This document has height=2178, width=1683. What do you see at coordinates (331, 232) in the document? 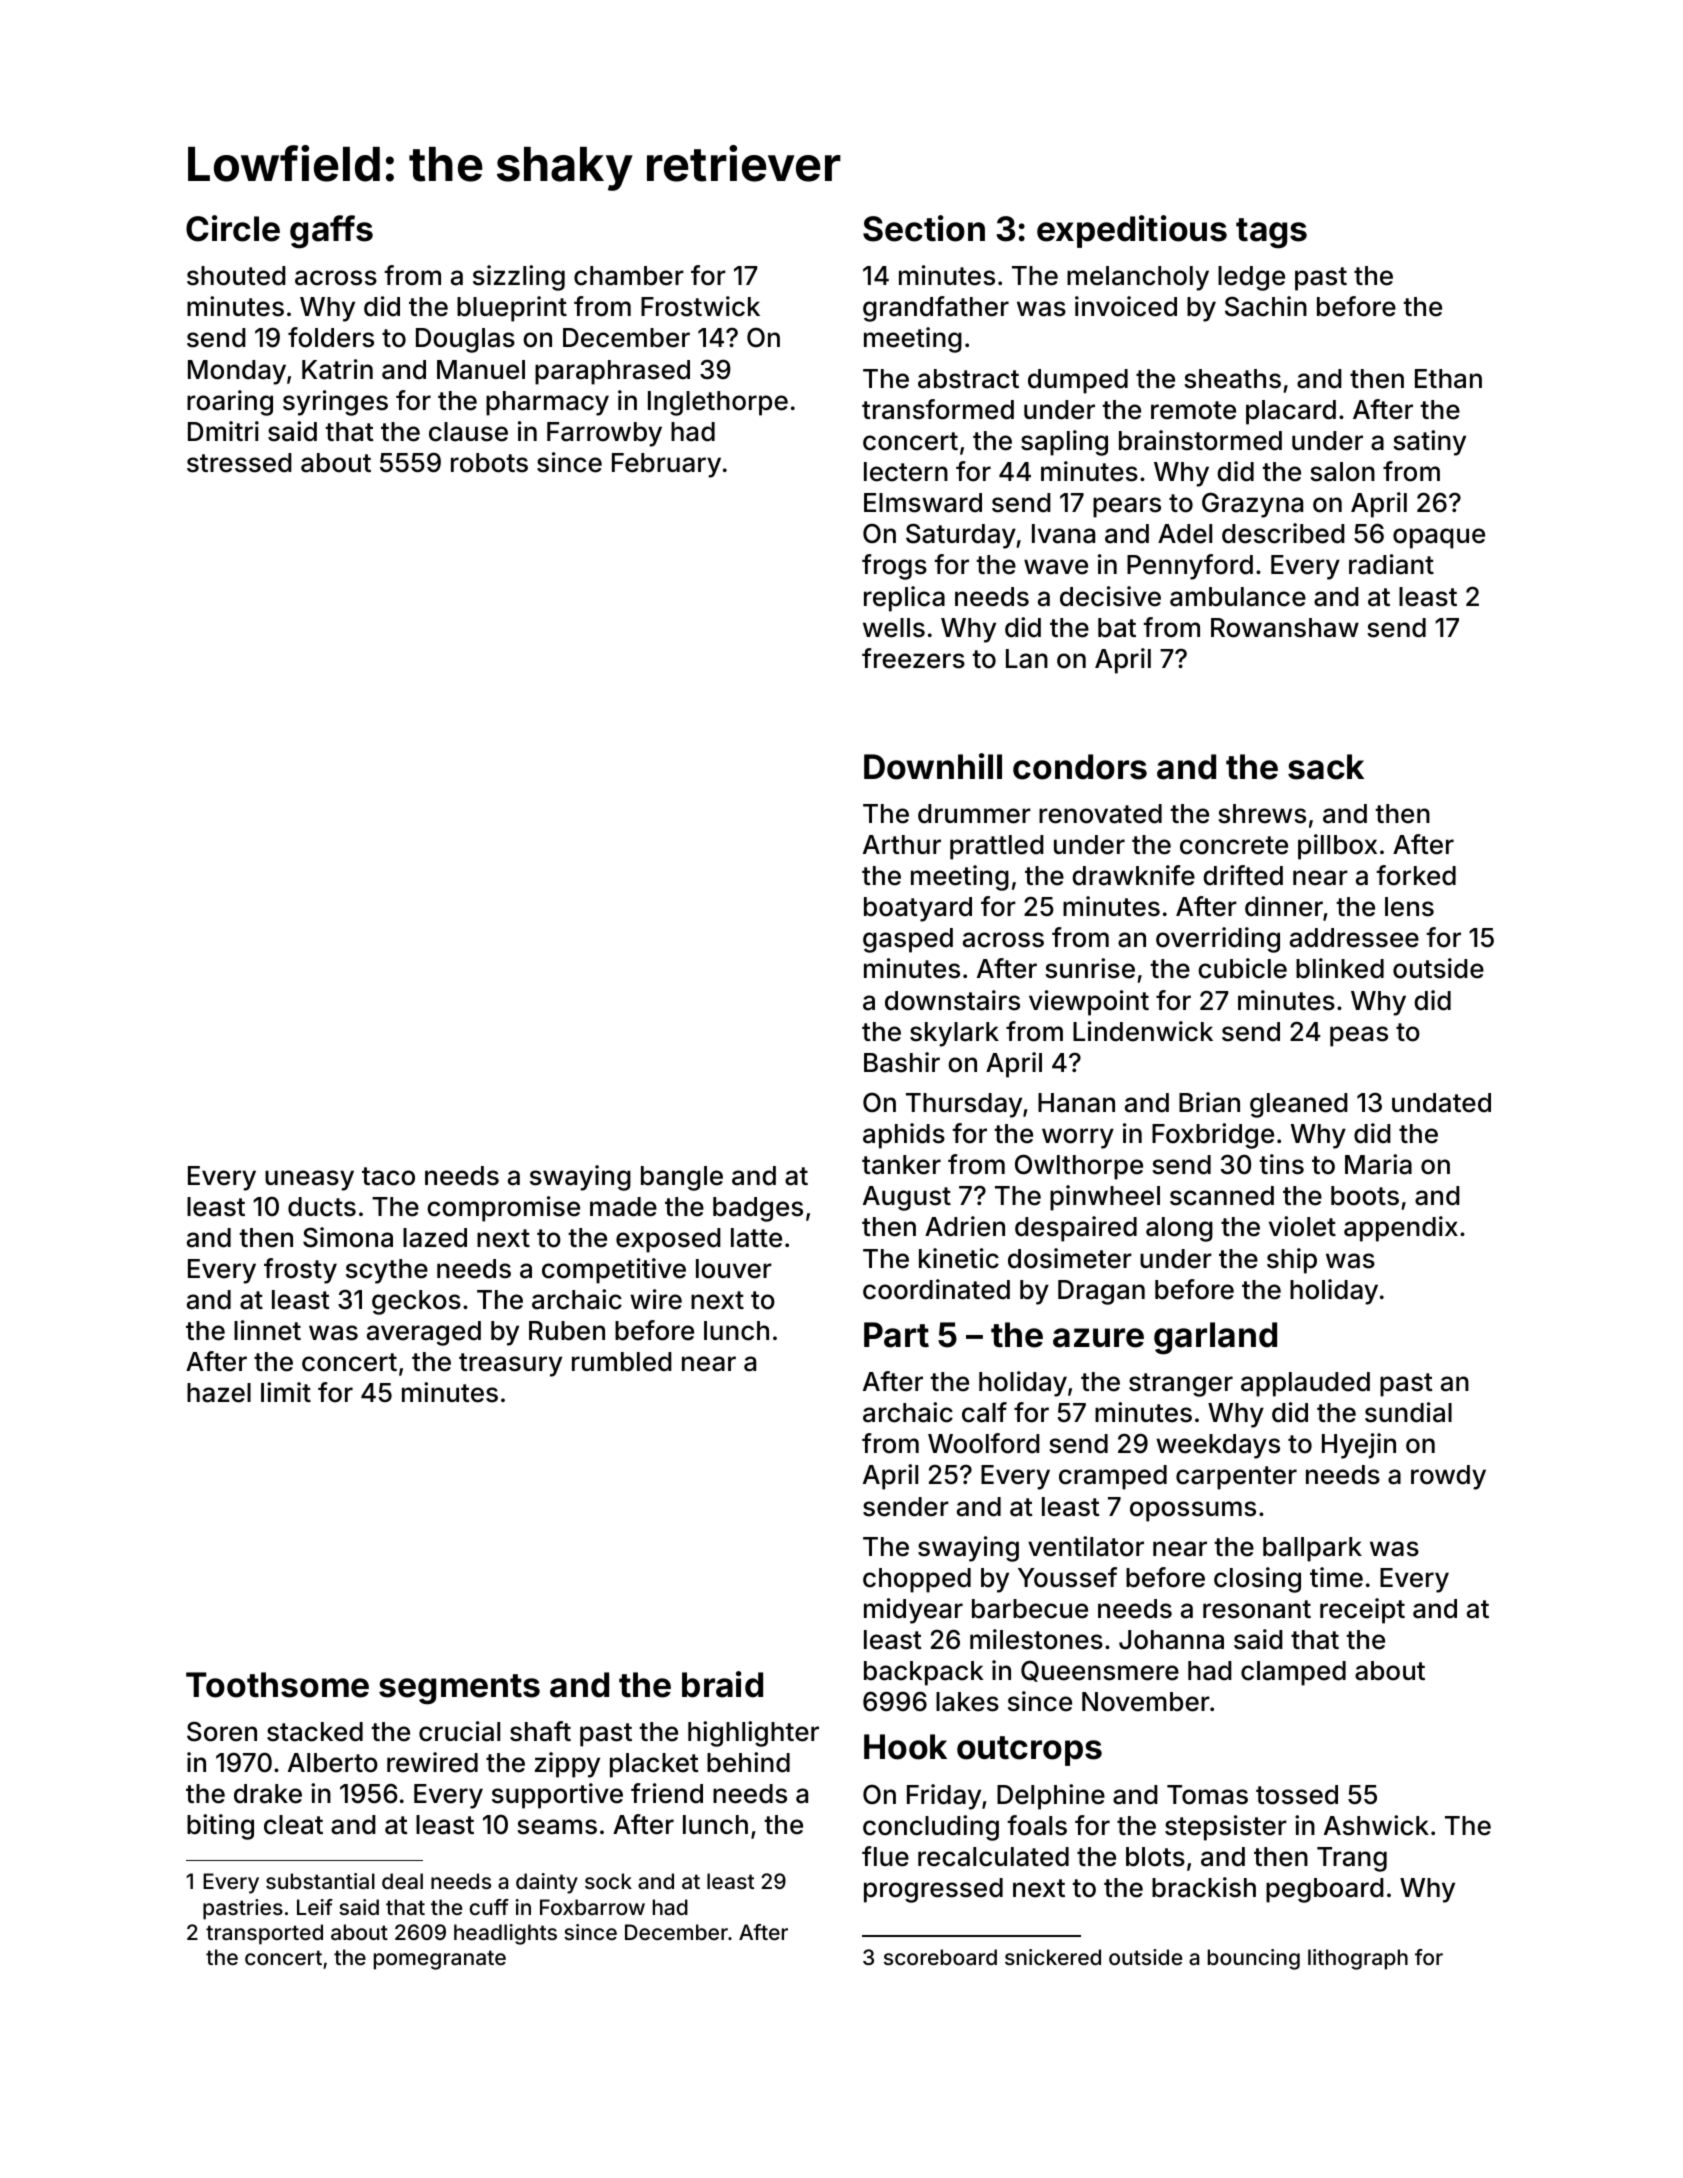
I see `gaffs` at bounding box center [331, 232].
